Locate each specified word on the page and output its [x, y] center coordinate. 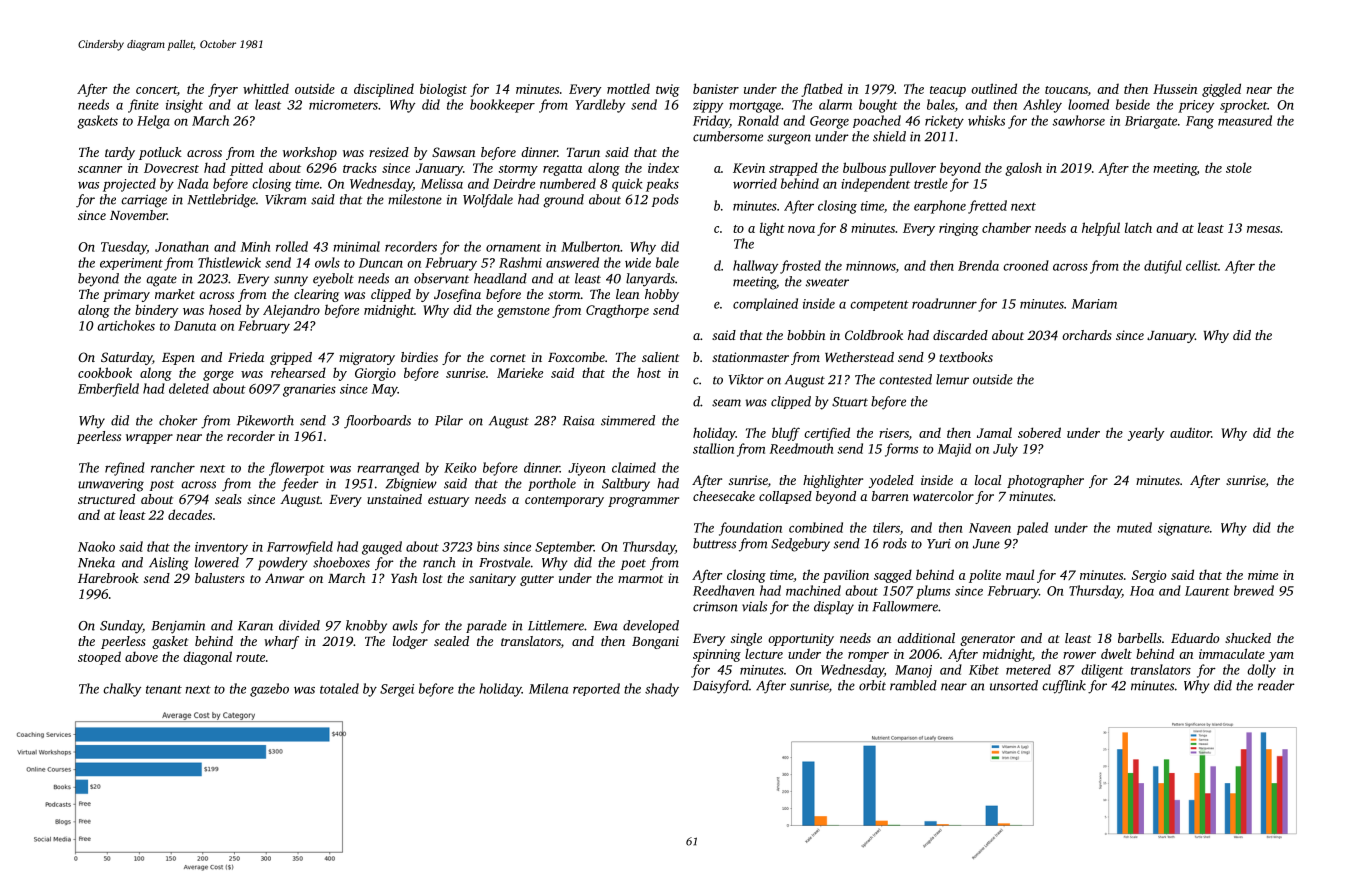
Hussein [1175, 89]
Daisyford [721, 687]
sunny [291, 281]
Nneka [96, 562]
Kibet [984, 669]
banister [716, 88]
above [141, 656]
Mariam [1094, 304]
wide [638, 262]
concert [156, 90]
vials [754, 606]
